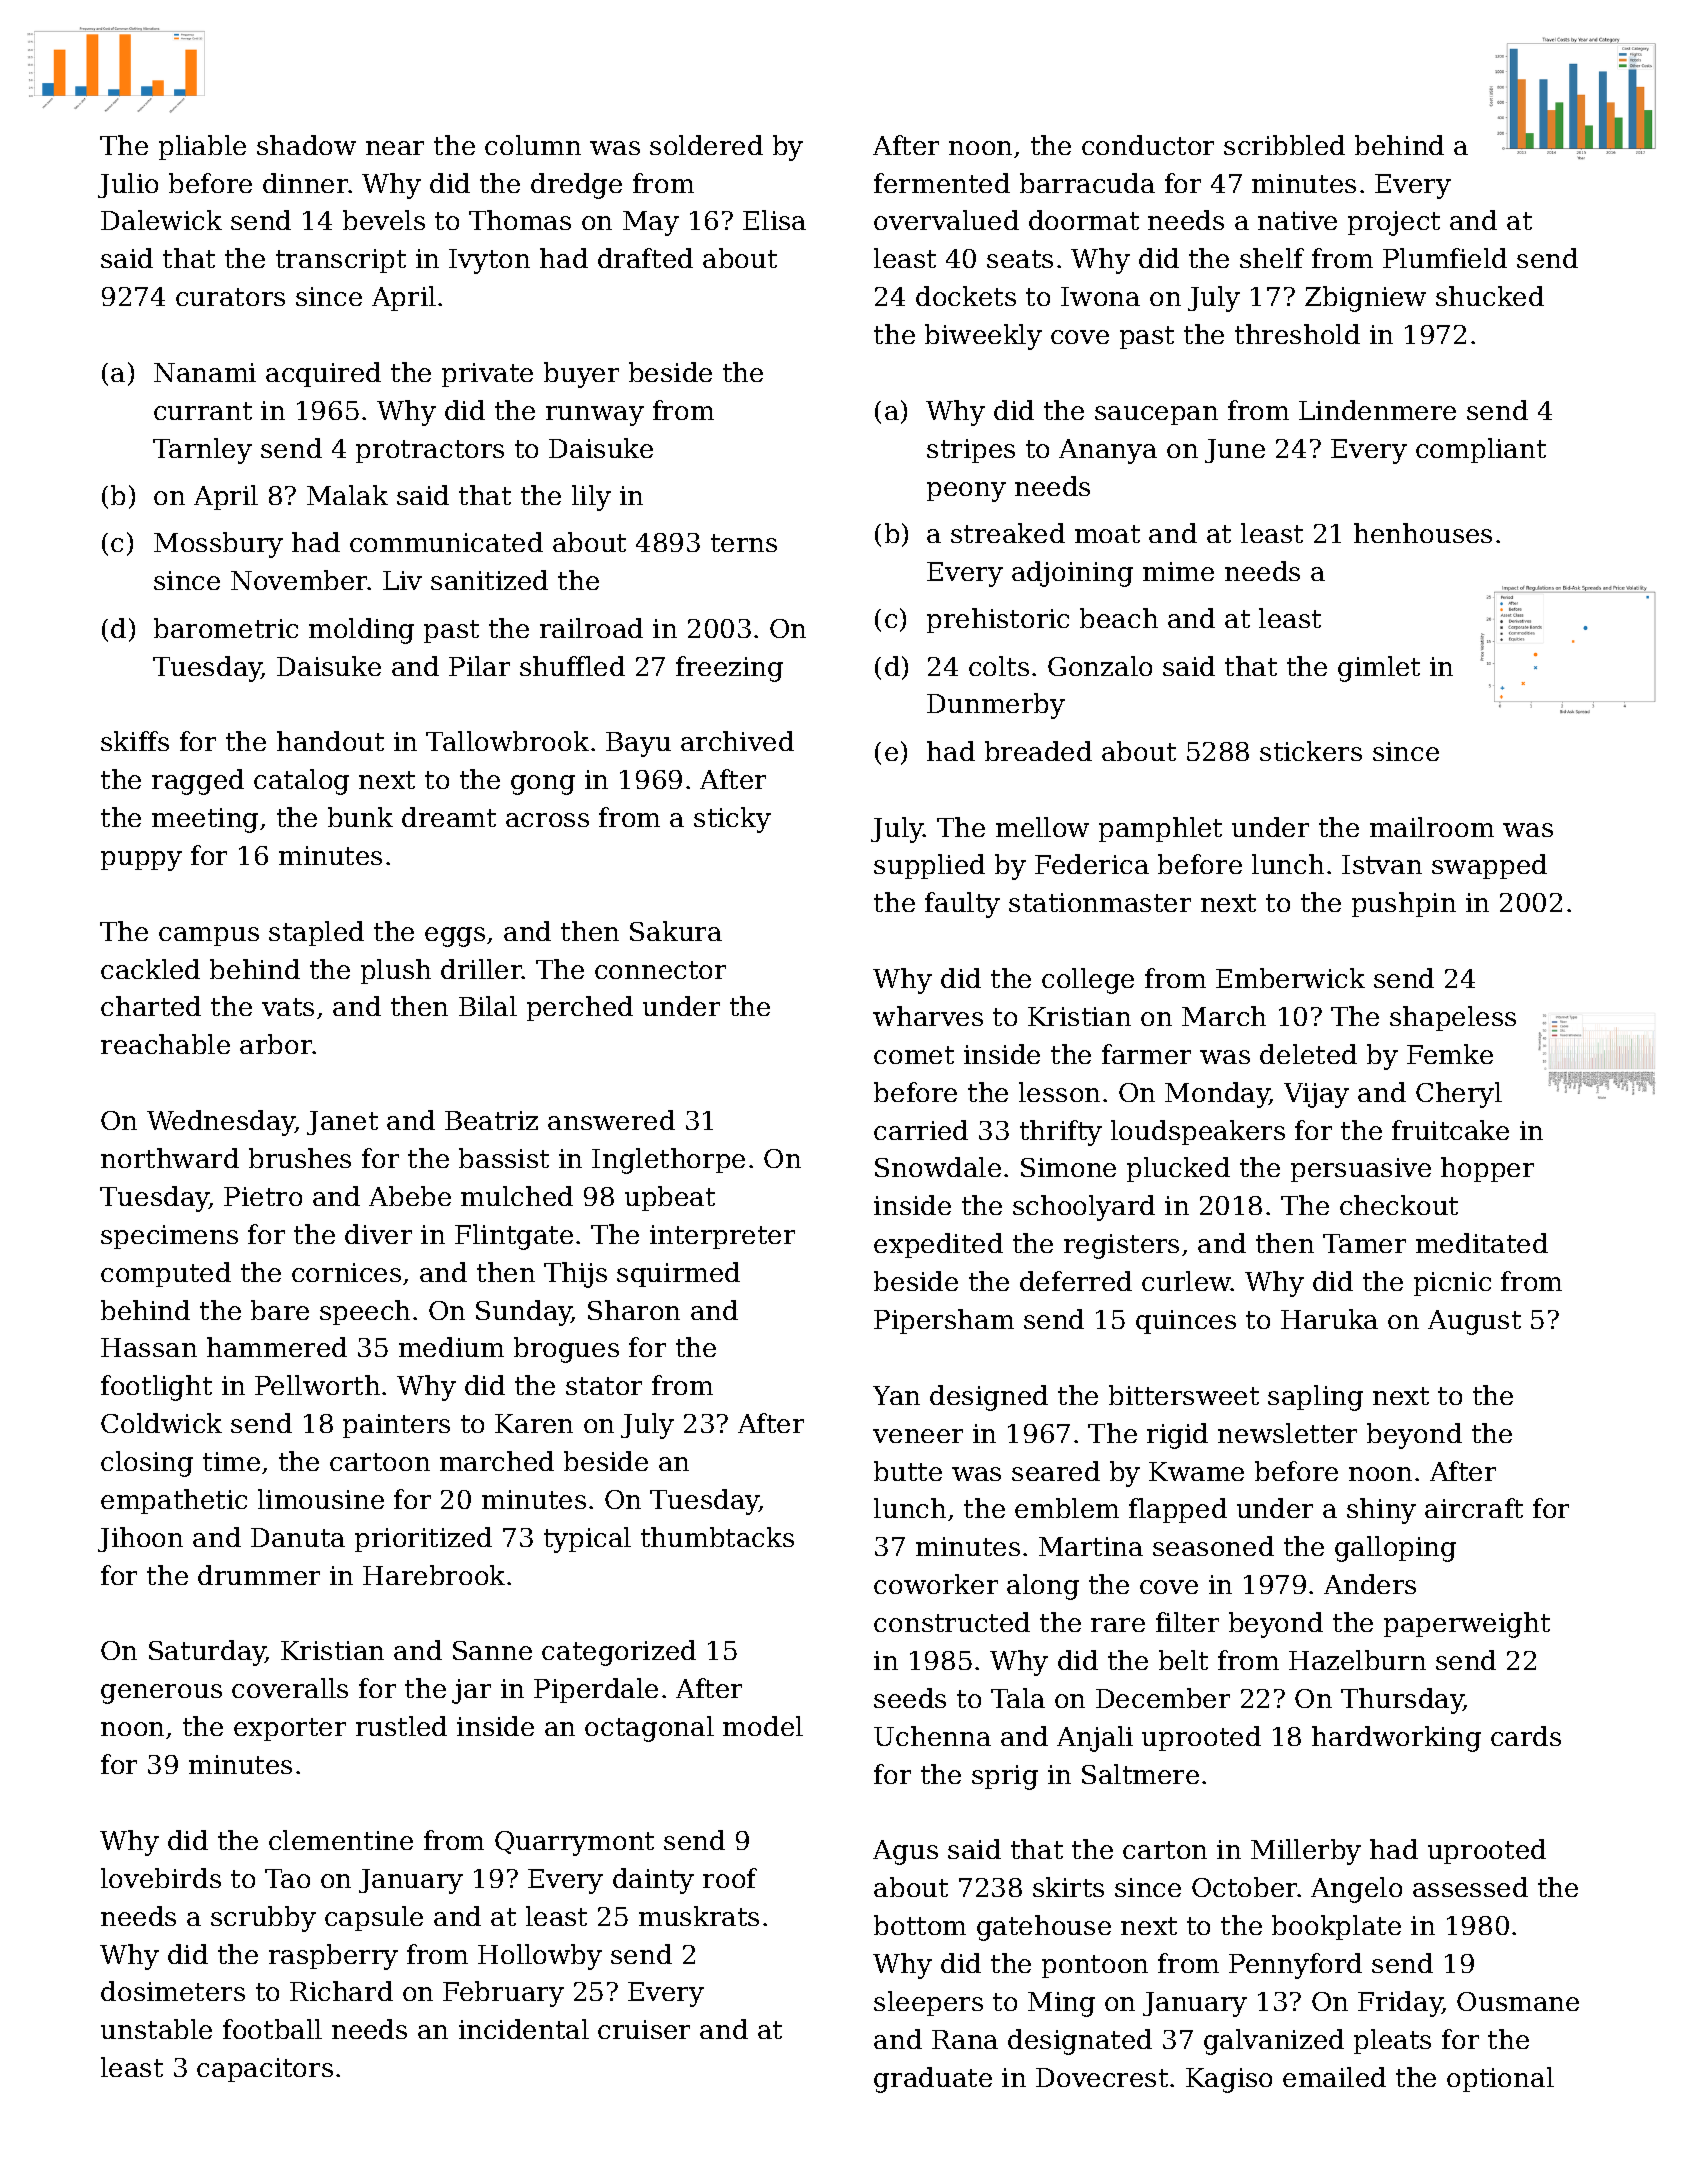  What do you see at coordinates (1467, 1625) in the screenshot?
I see `paperweight` at bounding box center [1467, 1625].
